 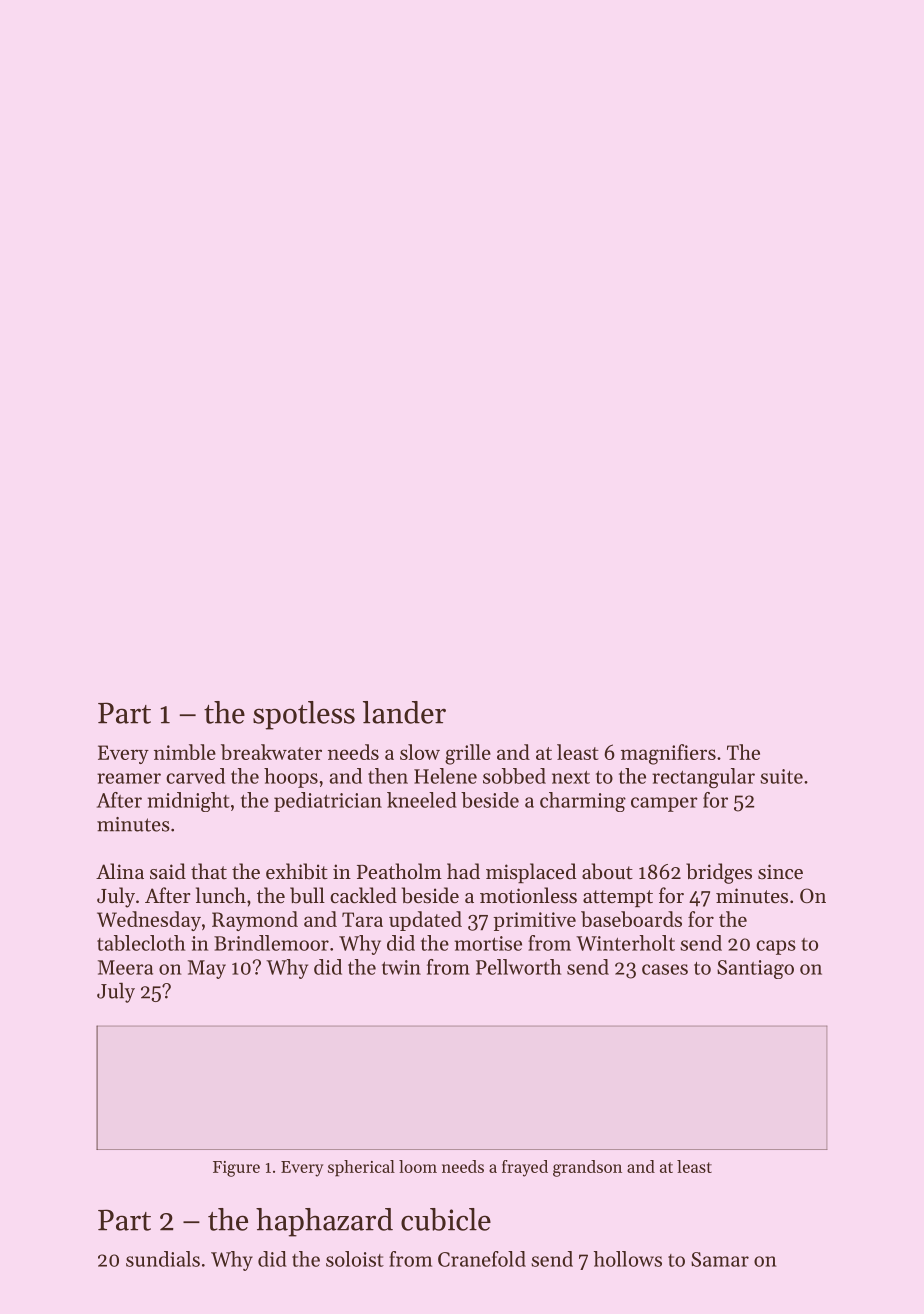 What do you see at coordinates (236, 1169) in the screenshot?
I see `Figure` at bounding box center [236, 1169].
